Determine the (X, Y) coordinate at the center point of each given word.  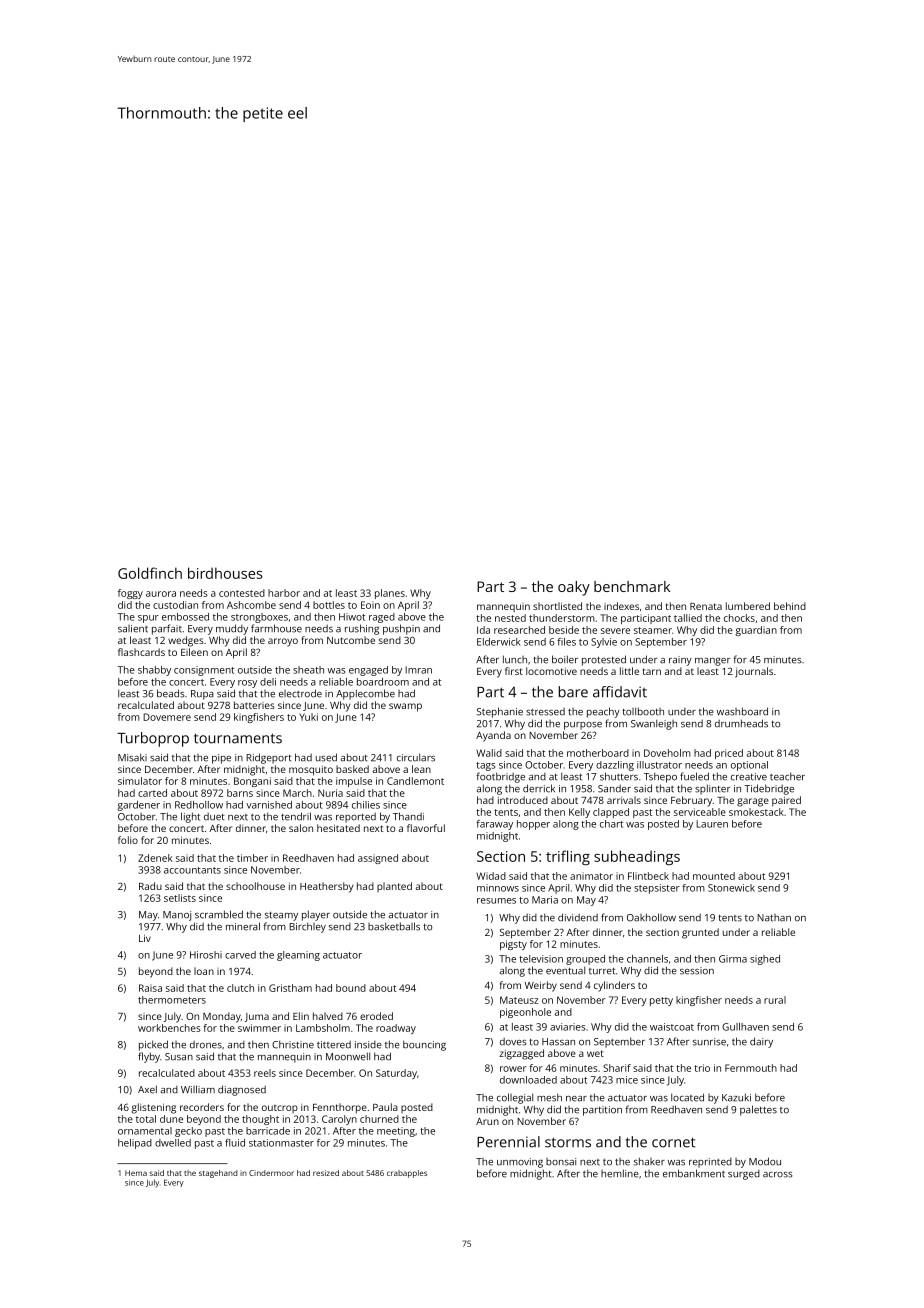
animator (591, 876)
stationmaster (281, 1143)
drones (206, 1045)
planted (394, 887)
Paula (385, 1107)
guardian (756, 631)
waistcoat (672, 1027)
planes (390, 594)
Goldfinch (150, 573)
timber (252, 858)
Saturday (396, 1074)
